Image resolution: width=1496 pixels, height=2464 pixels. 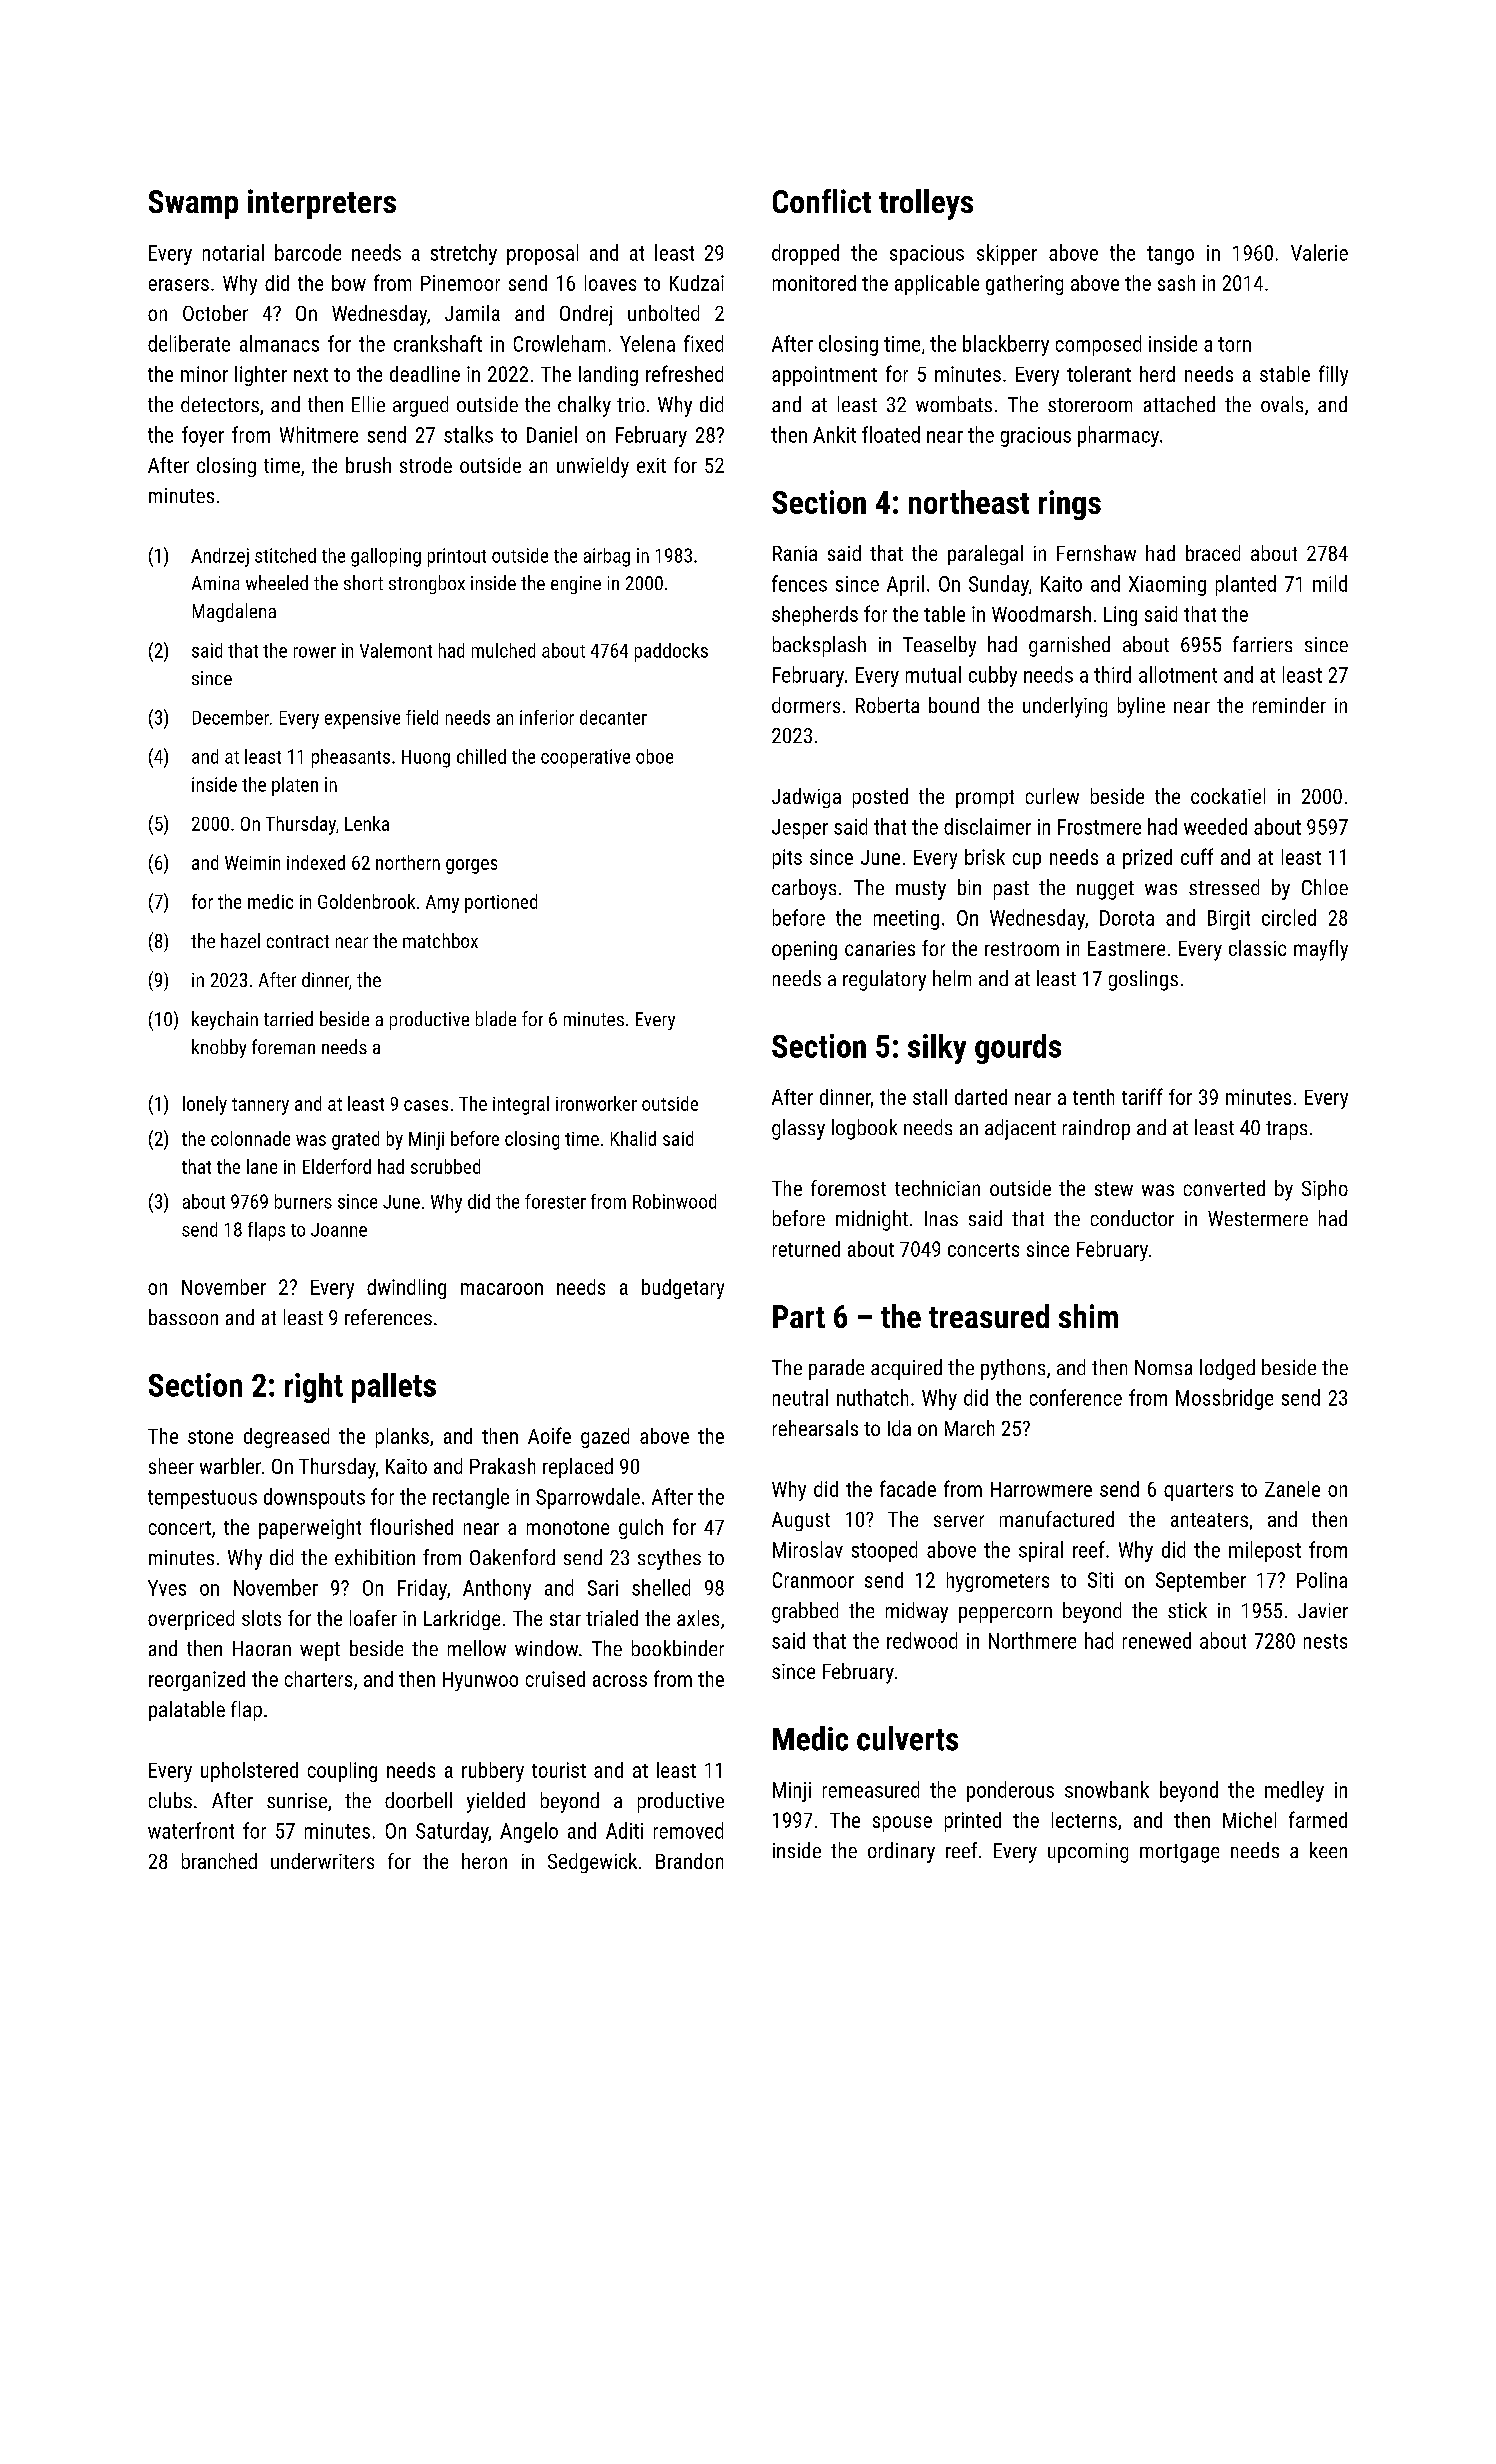 What do you see at coordinates (787, 859) in the screenshot?
I see `pits` at bounding box center [787, 859].
